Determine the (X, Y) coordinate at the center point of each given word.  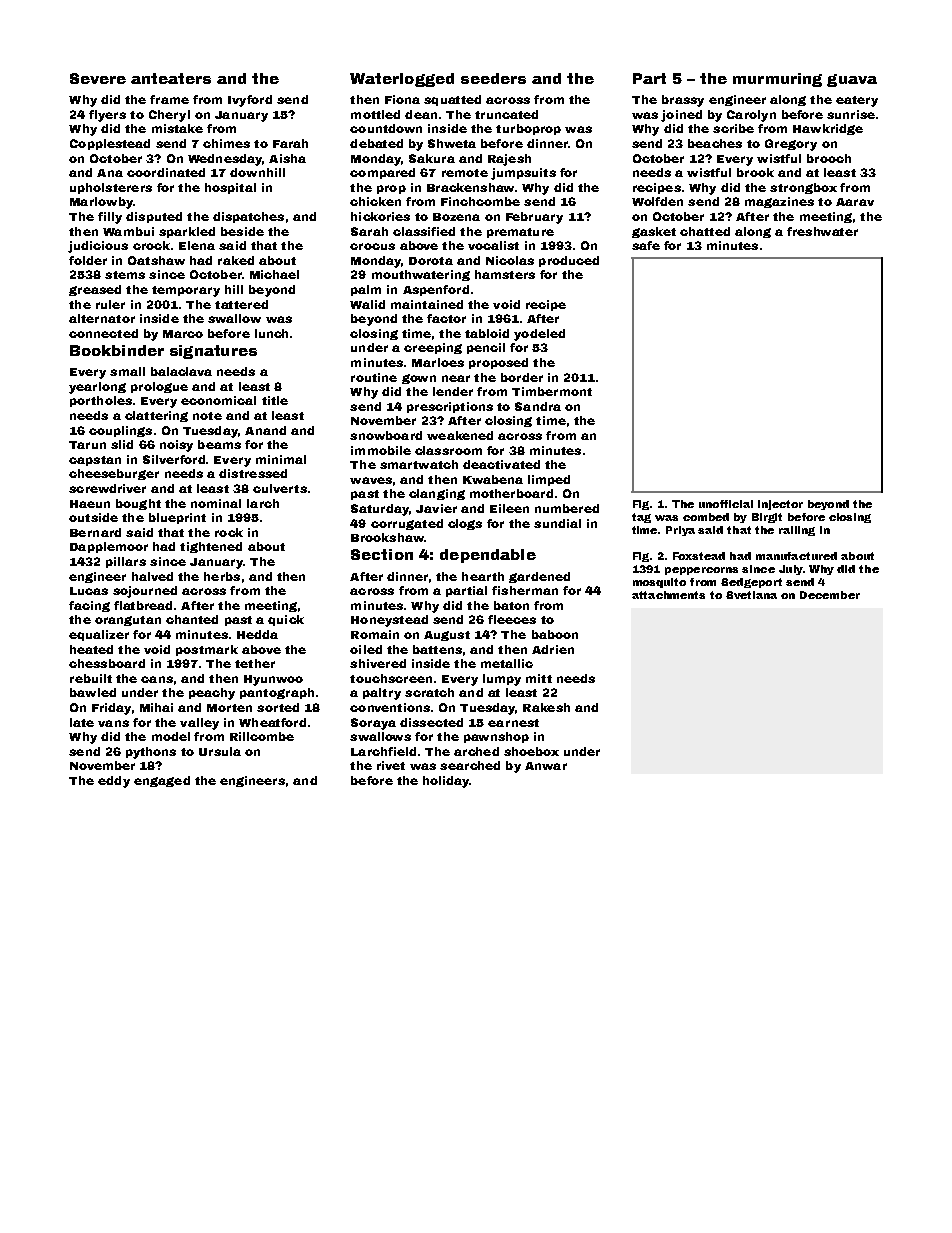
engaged (162, 781)
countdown (386, 128)
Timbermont (552, 391)
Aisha (287, 158)
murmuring (777, 80)
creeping (433, 348)
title (275, 400)
